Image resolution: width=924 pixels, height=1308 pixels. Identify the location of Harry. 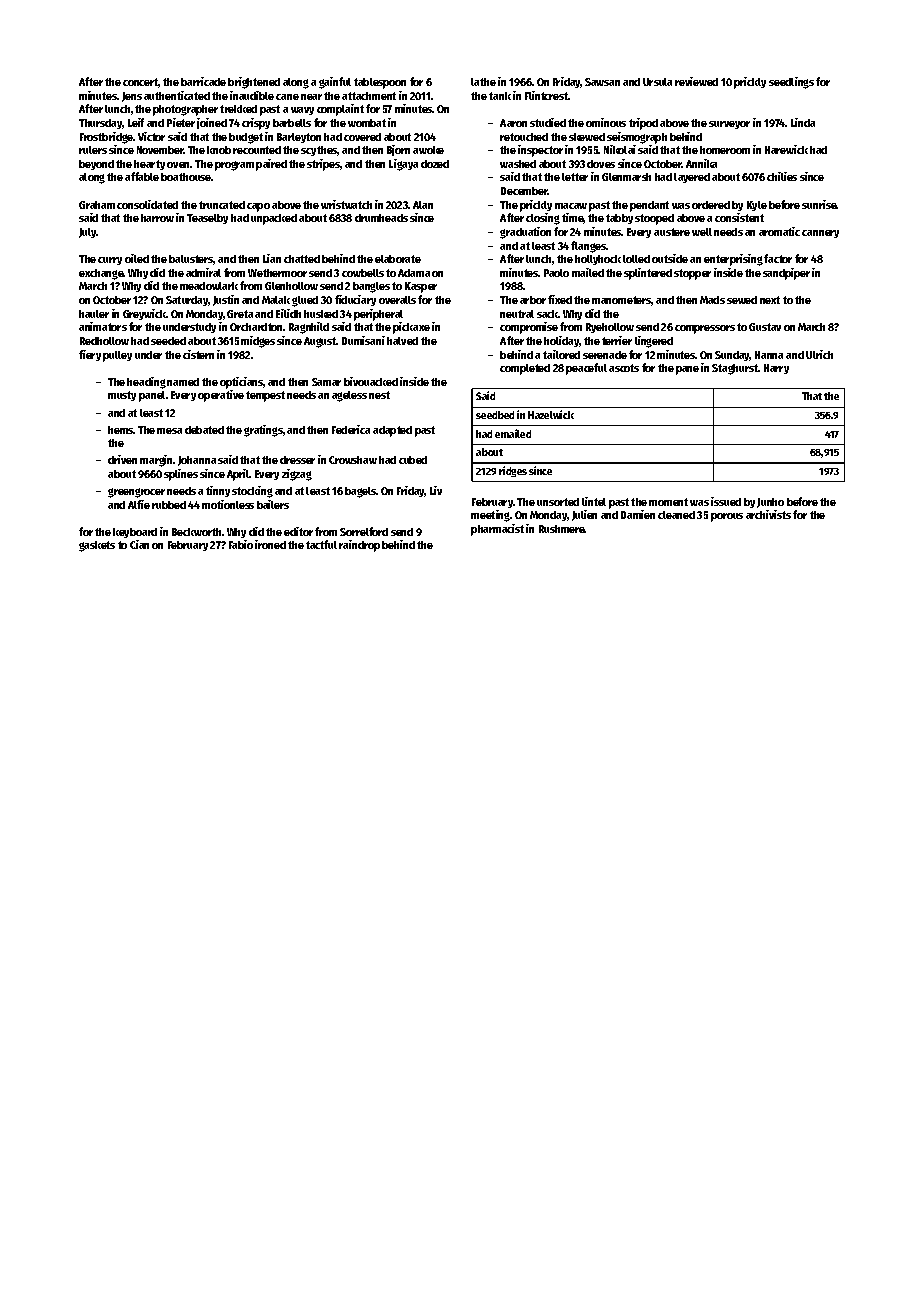
(776, 369).
